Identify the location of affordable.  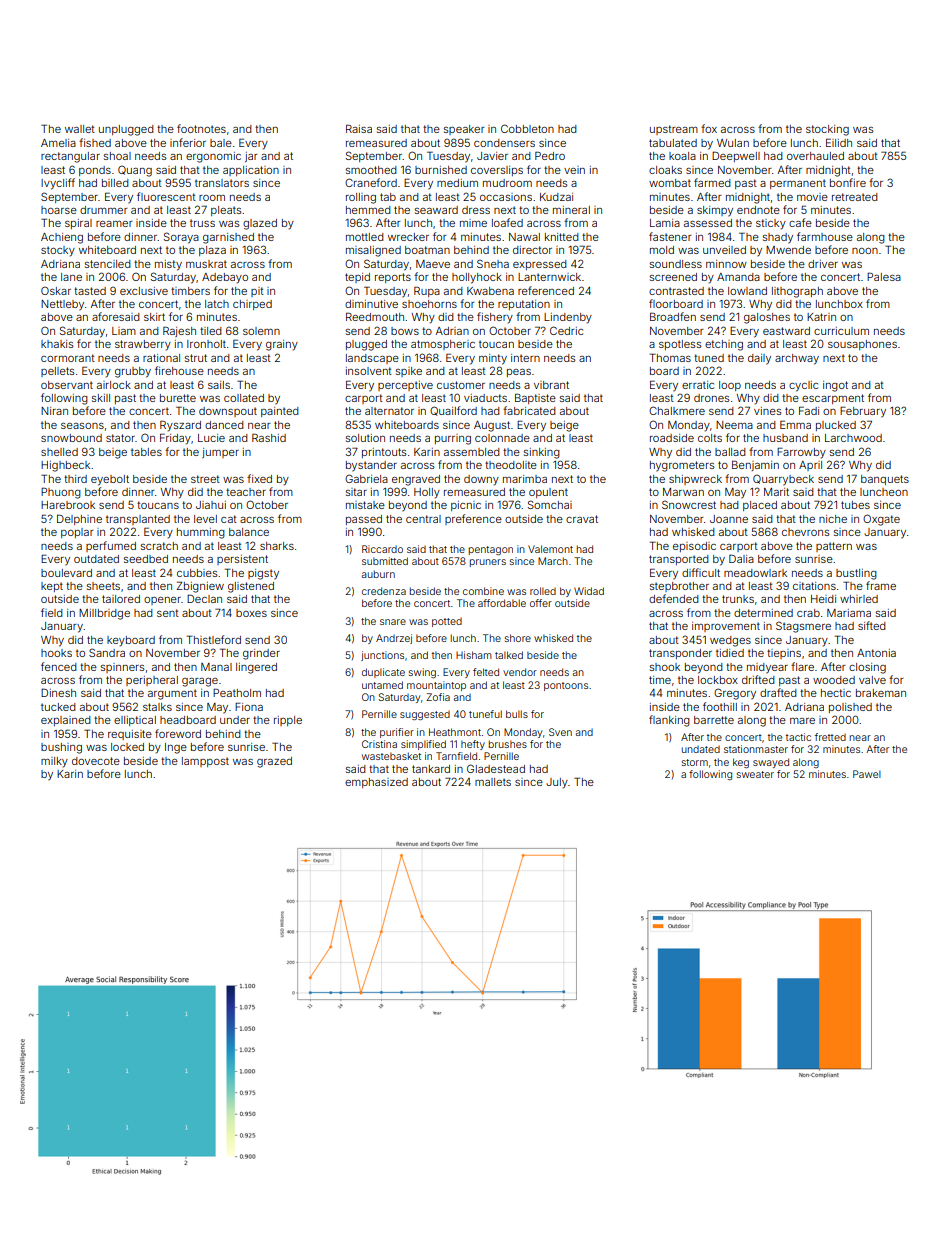
(502, 603).
